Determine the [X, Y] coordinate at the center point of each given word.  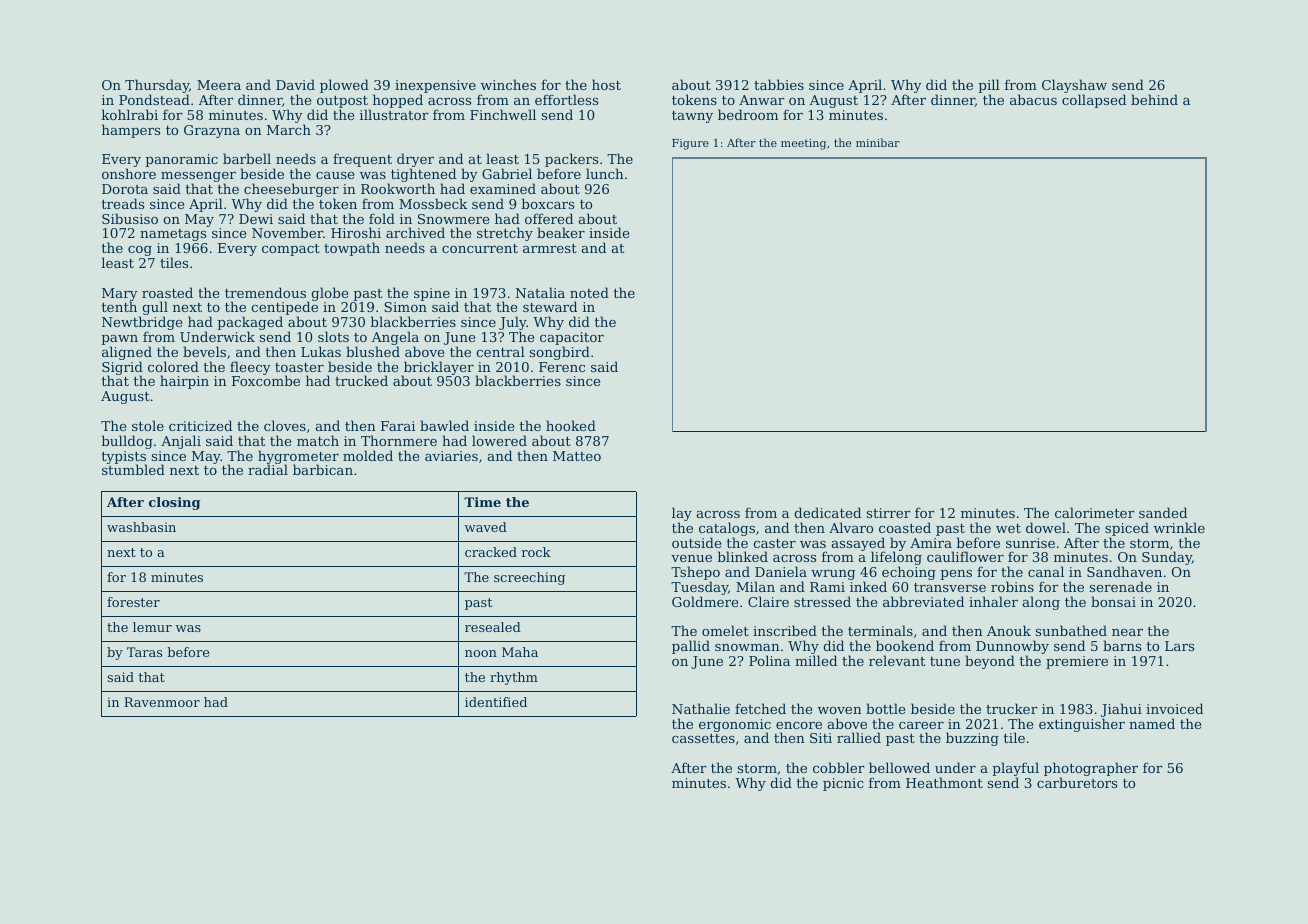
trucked [361, 380]
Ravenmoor [162, 702]
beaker [561, 232]
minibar [878, 142]
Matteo [577, 456]
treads [123, 203]
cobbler [839, 767]
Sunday [1167, 558]
